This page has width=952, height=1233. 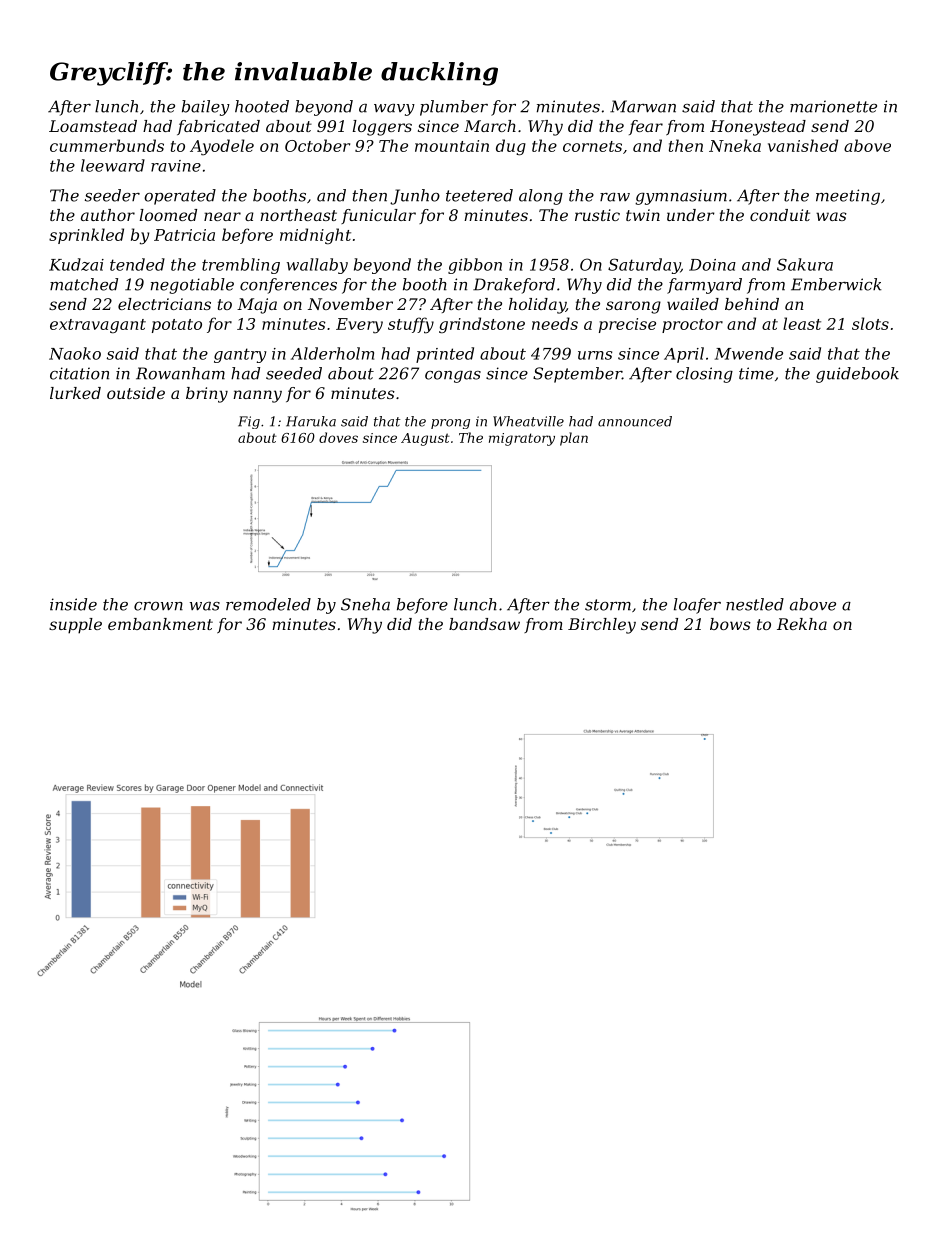 What do you see at coordinates (643, 106) in the page?
I see `Marwan` at bounding box center [643, 106].
